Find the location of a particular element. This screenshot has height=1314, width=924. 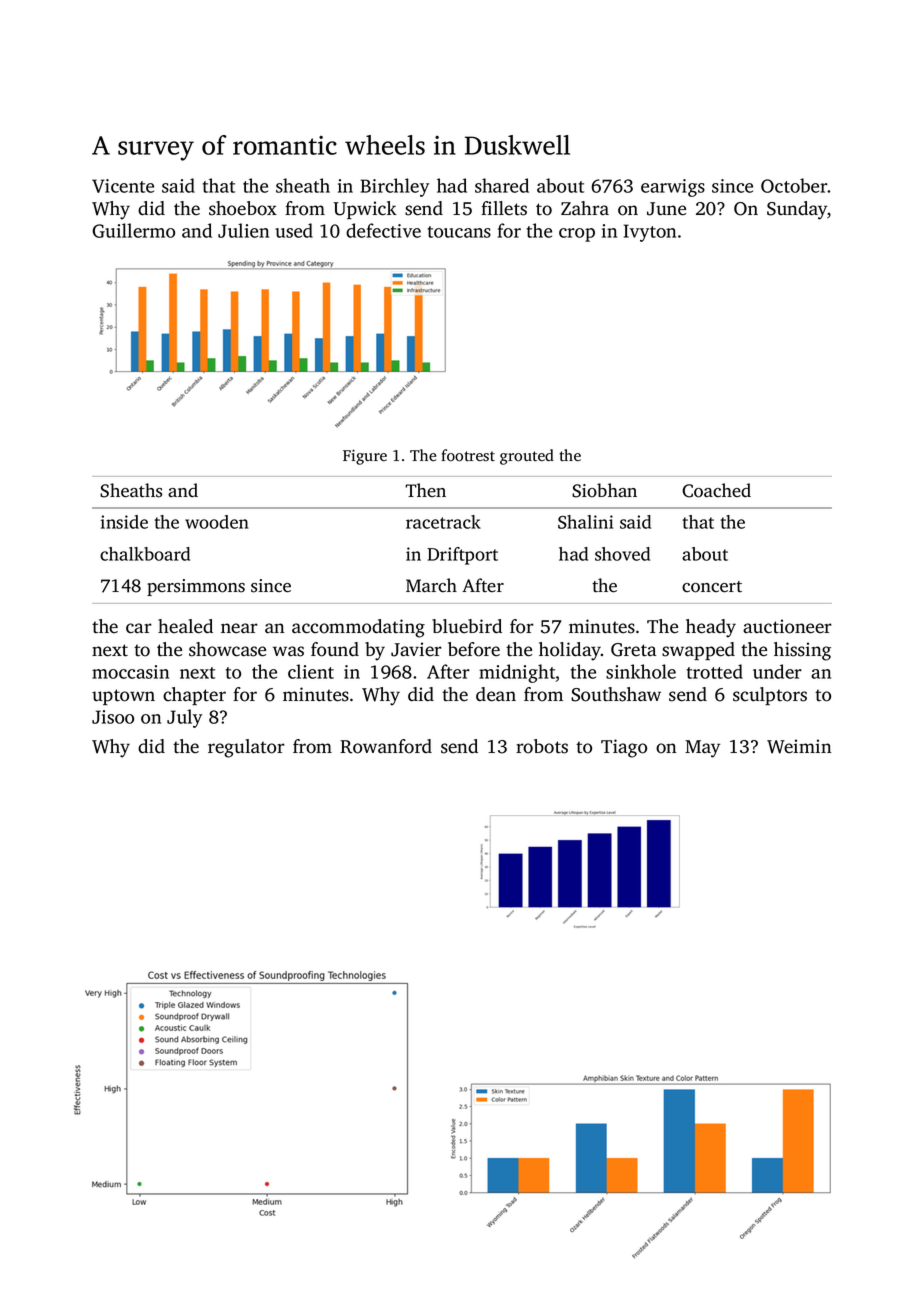

robots is located at coordinates (542, 746).
